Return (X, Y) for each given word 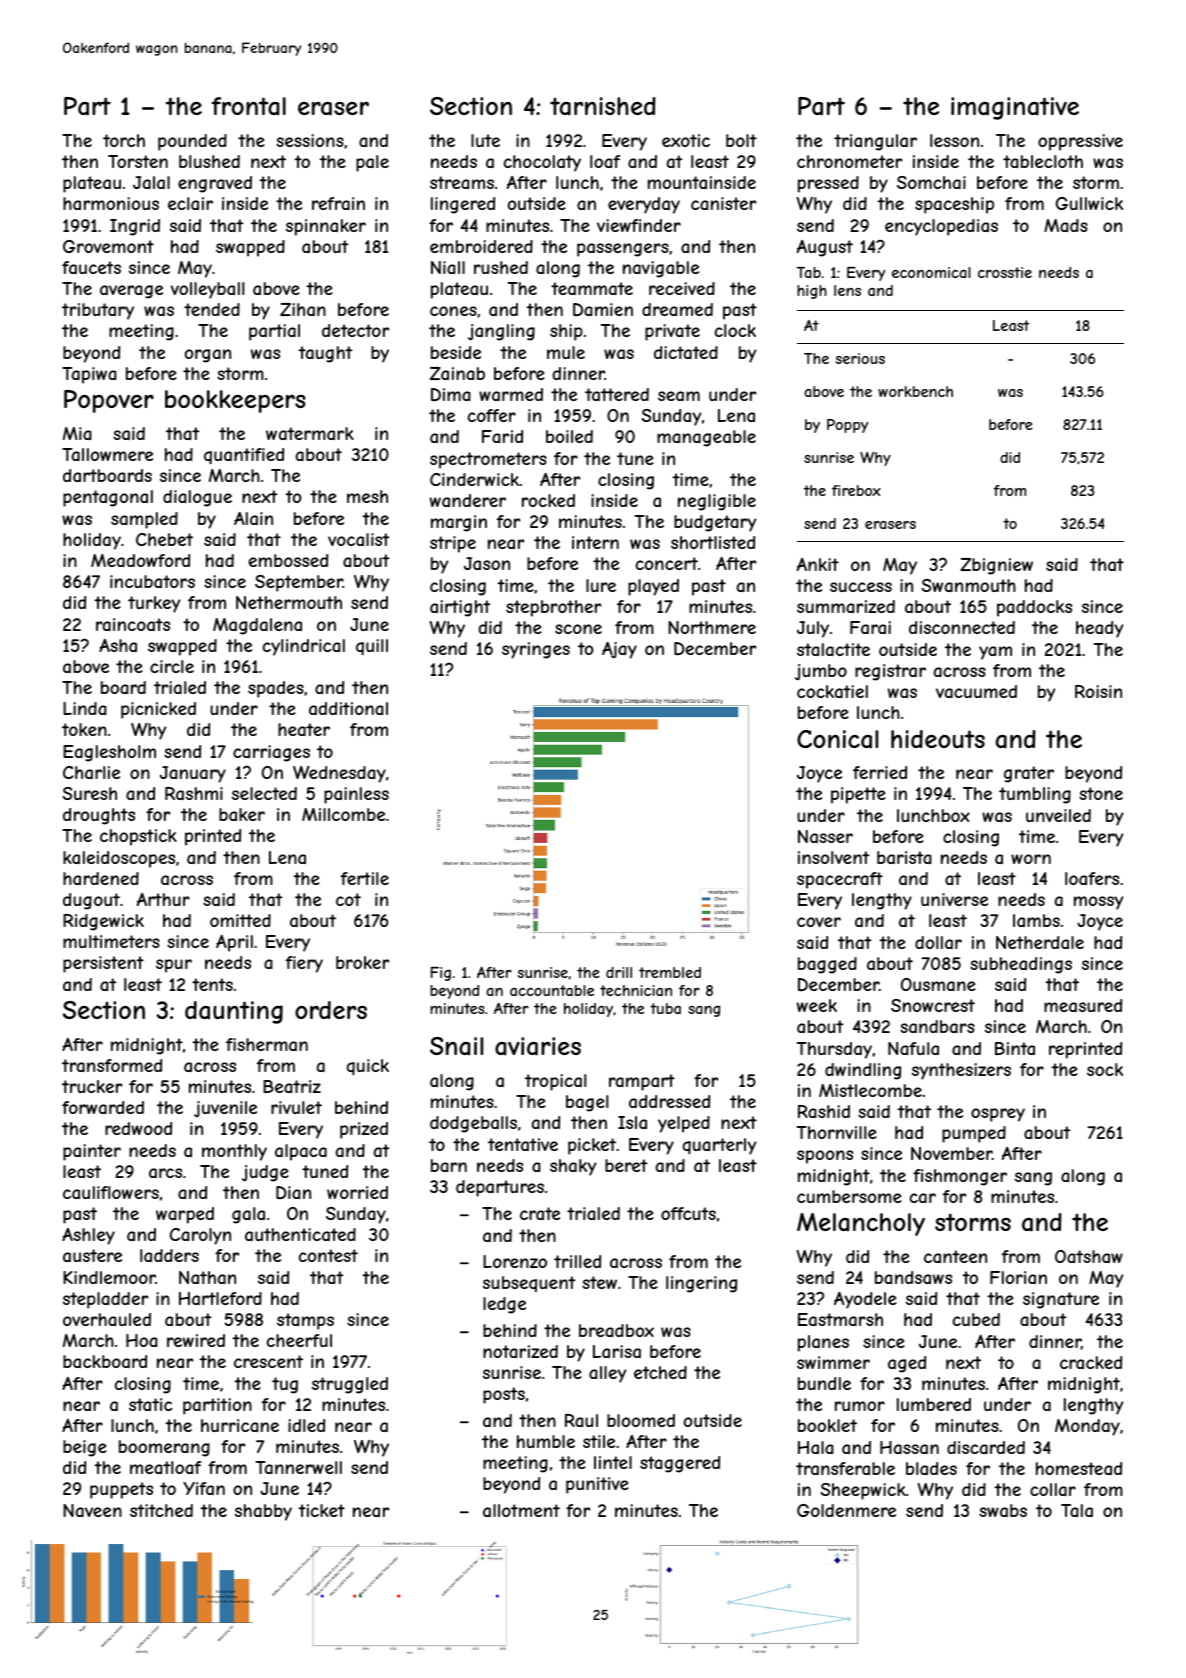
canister (723, 203)
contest (328, 1255)
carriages (271, 753)
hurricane (240, 1425)
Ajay (619, 650)
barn (449, 1165)
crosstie (1005, 272)
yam (995, 653)
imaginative (1015, 108)
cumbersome (849, 1196)
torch (124, 140)
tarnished (603, 106)
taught (325, 354)
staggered (680, 1464)
